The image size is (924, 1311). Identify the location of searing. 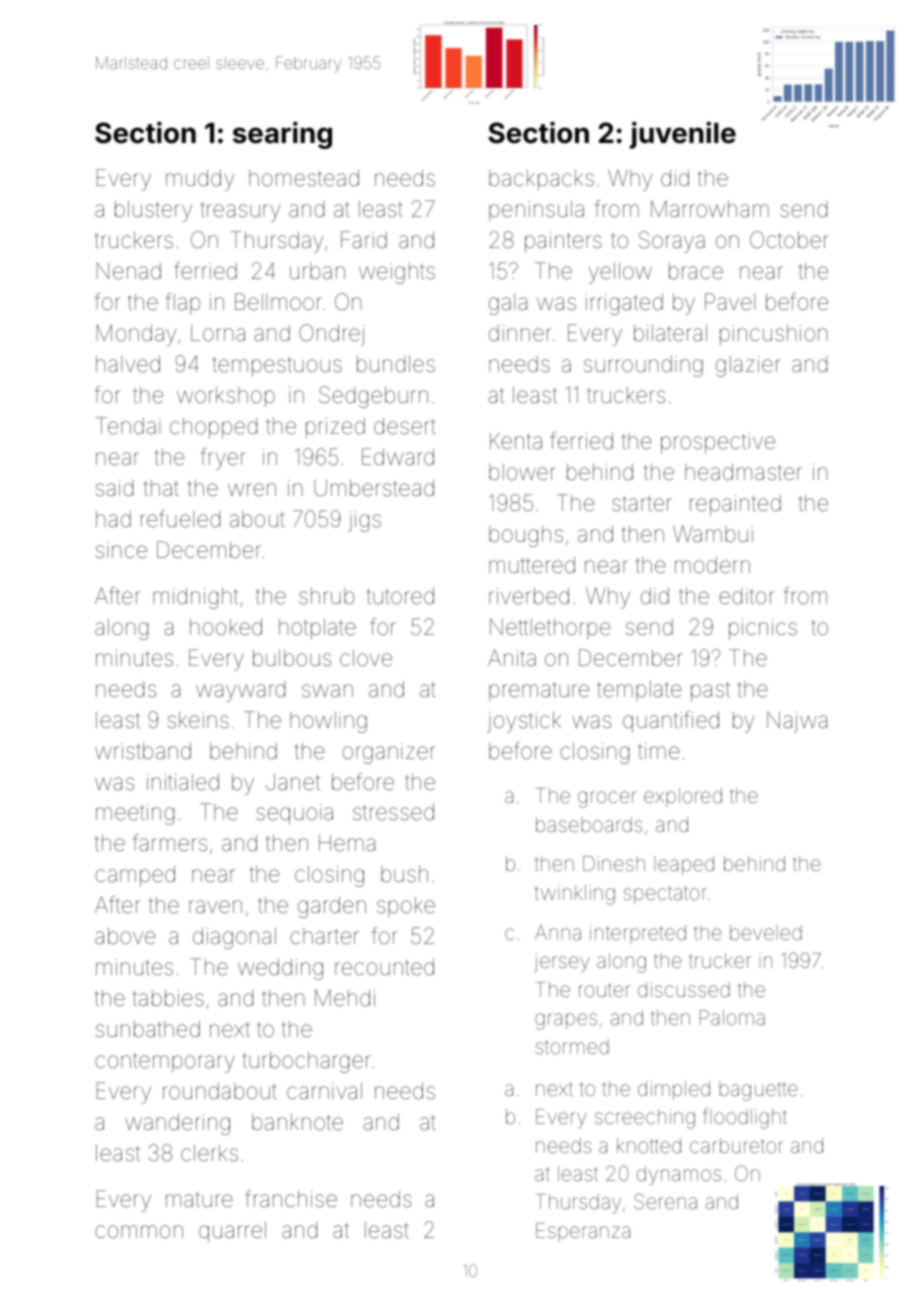
(282, 135).
